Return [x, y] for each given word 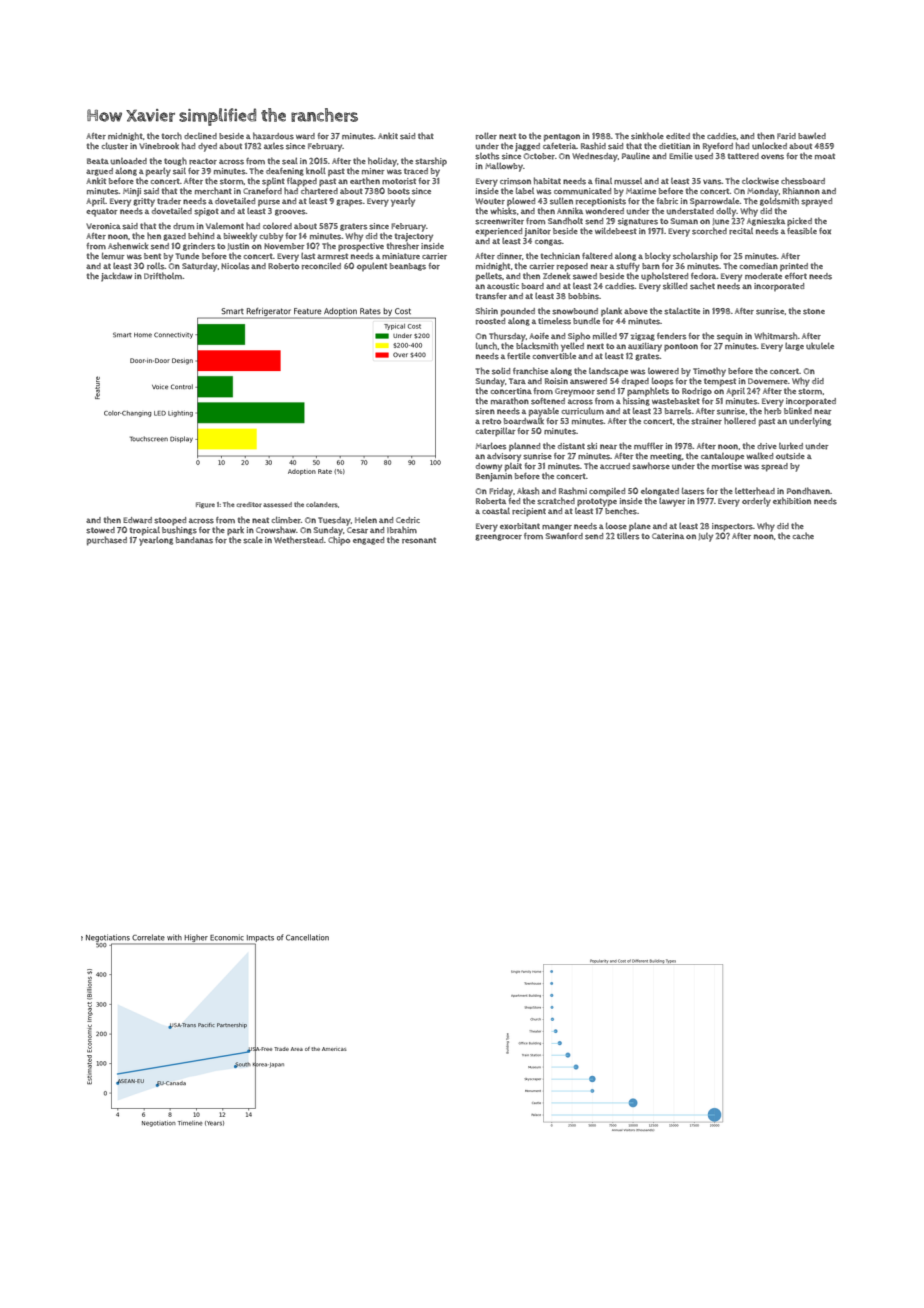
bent [152, 256]
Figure [205, 505]
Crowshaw [276, 530]
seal [290, 161]
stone [814, 311]
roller [486, 136]
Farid [786, 136]
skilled [675, 286]
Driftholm [163, 276]
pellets [489, 277]
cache [803, 536]
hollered [740, 421]
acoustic [503, 286]
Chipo [339, 541]
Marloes [491, 446]
